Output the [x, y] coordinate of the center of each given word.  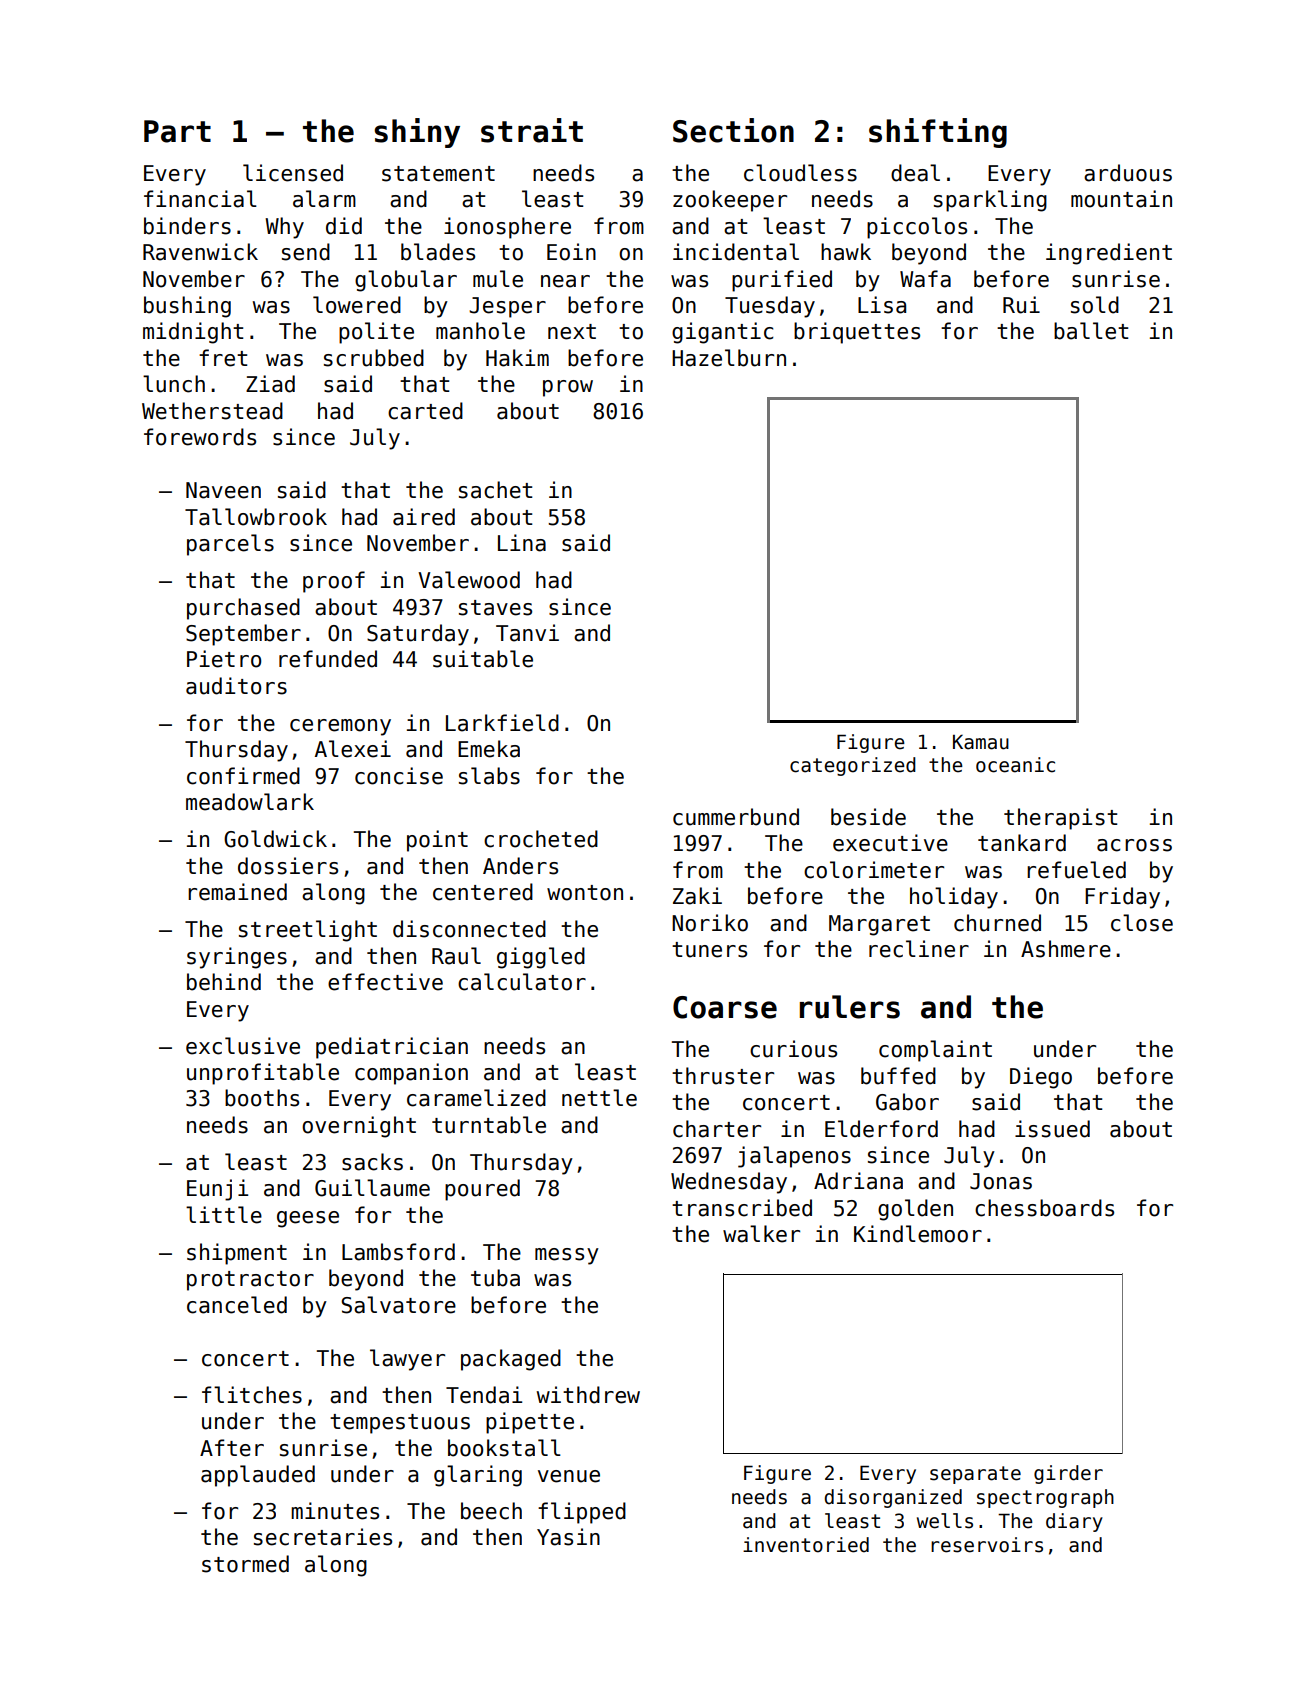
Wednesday [729, 1183]
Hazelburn [729, 358]
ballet [1091, 331]
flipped [582, 1513]
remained [237, 892]
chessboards [1044, 1208]
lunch [174, 384]
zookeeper [730, 201]
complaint [935, 1051]
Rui [1021, 305]
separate [975, 1475]
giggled [541, 958]
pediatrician [392, 1048]
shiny [417, 133]
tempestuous [400, 1424]
